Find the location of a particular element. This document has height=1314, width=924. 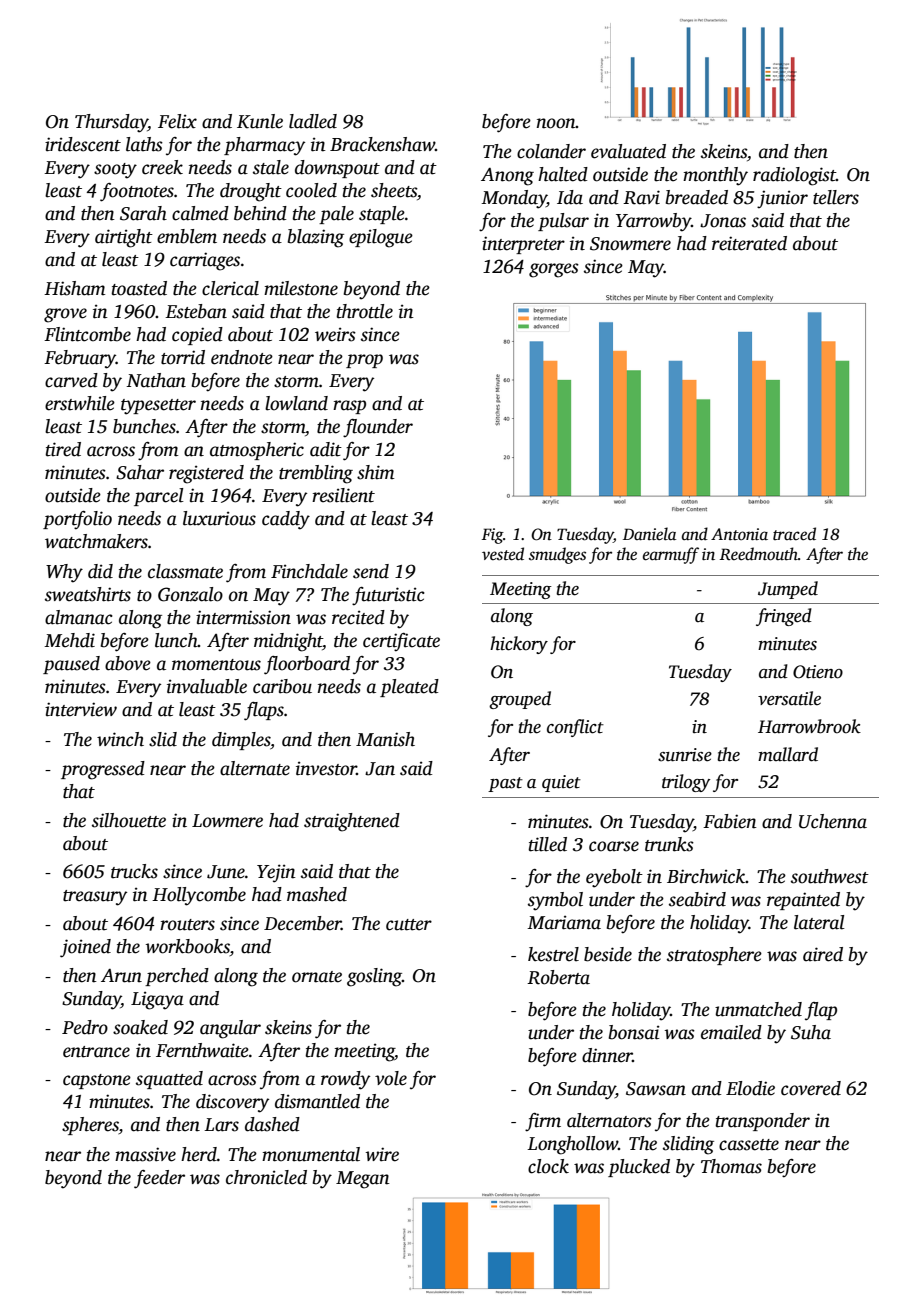

certificate is located at coordinates (401, 642).
